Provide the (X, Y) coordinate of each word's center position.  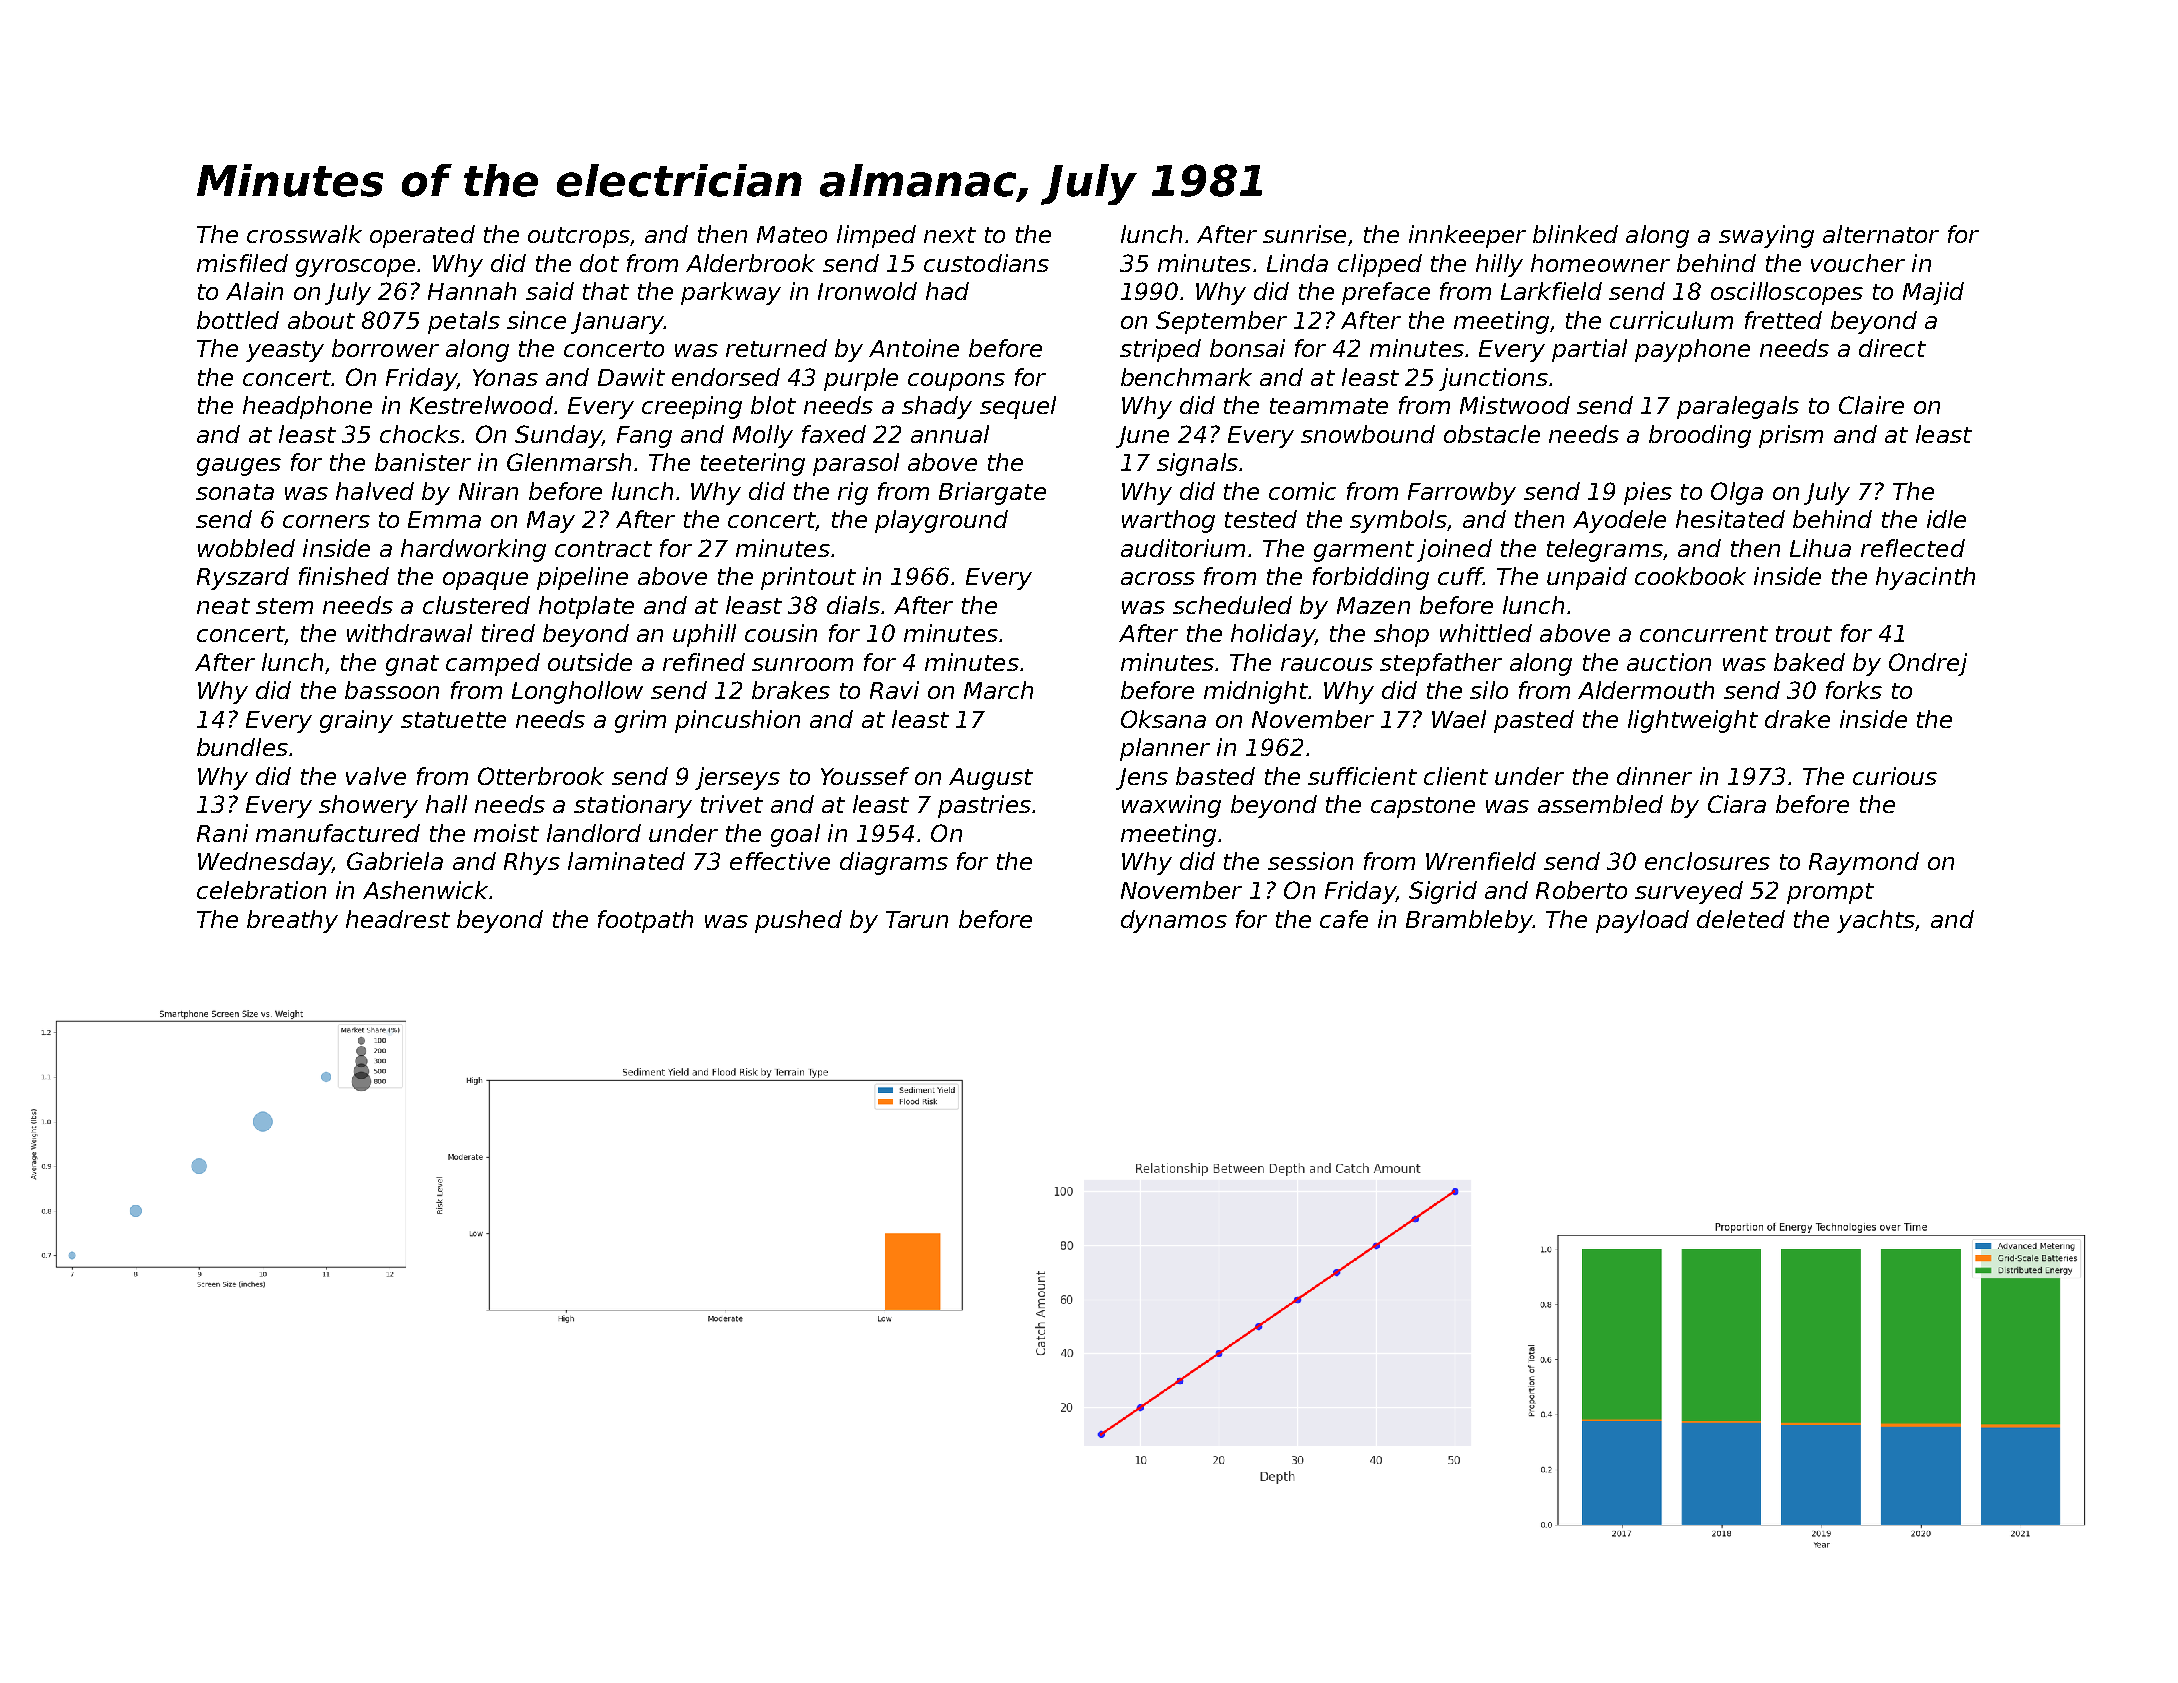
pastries (984, 806)
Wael (1459, 719)
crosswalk (304, 234)
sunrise (1304, 234)
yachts (1876, 921)
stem (284, 606)
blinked (1575, 234)
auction (1669, 662)
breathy (292, 921)
